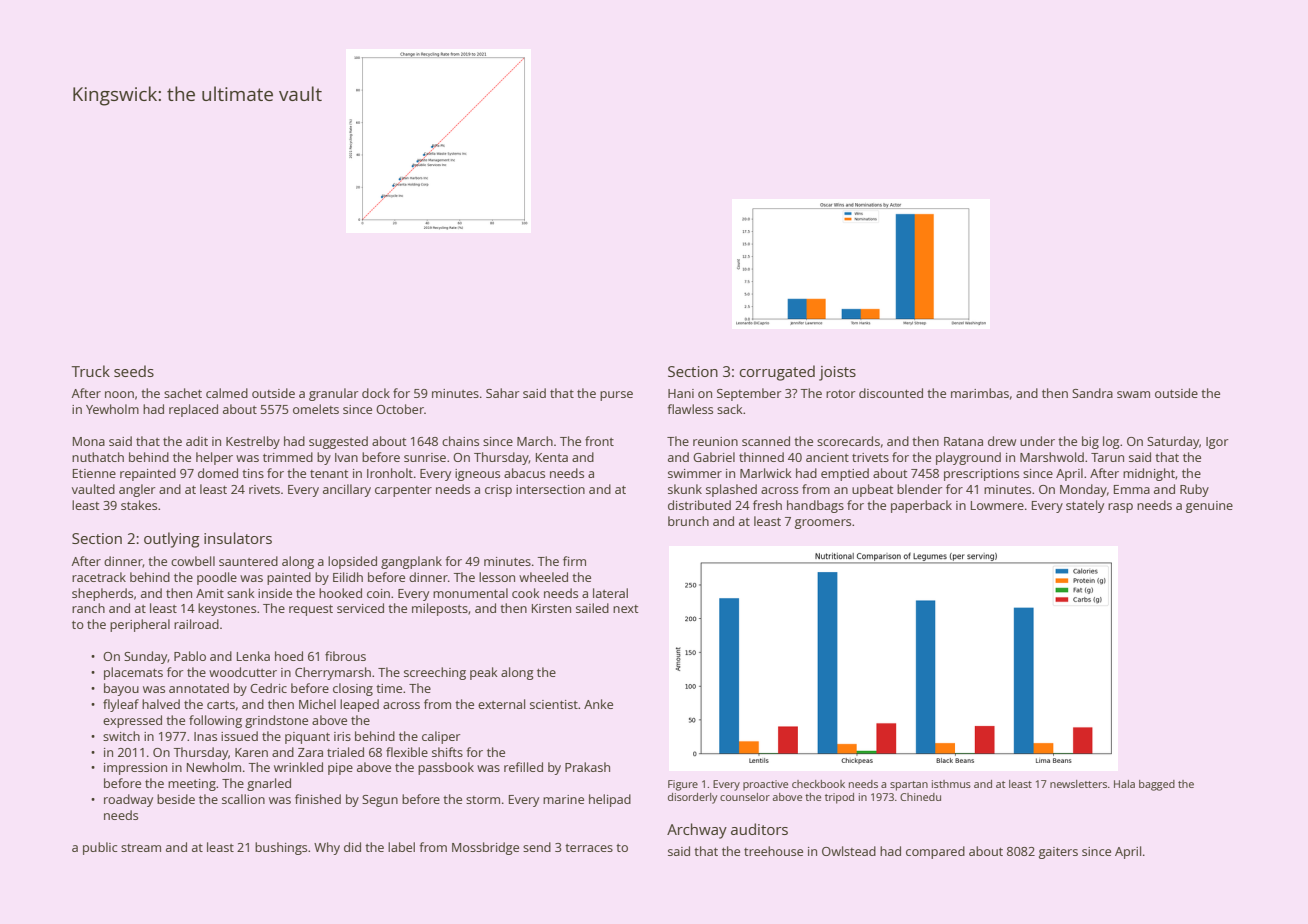  What do you see at coordinates (695, 473) in the screenshot?
I see `swimmer` at bounding box center [695, 473].
